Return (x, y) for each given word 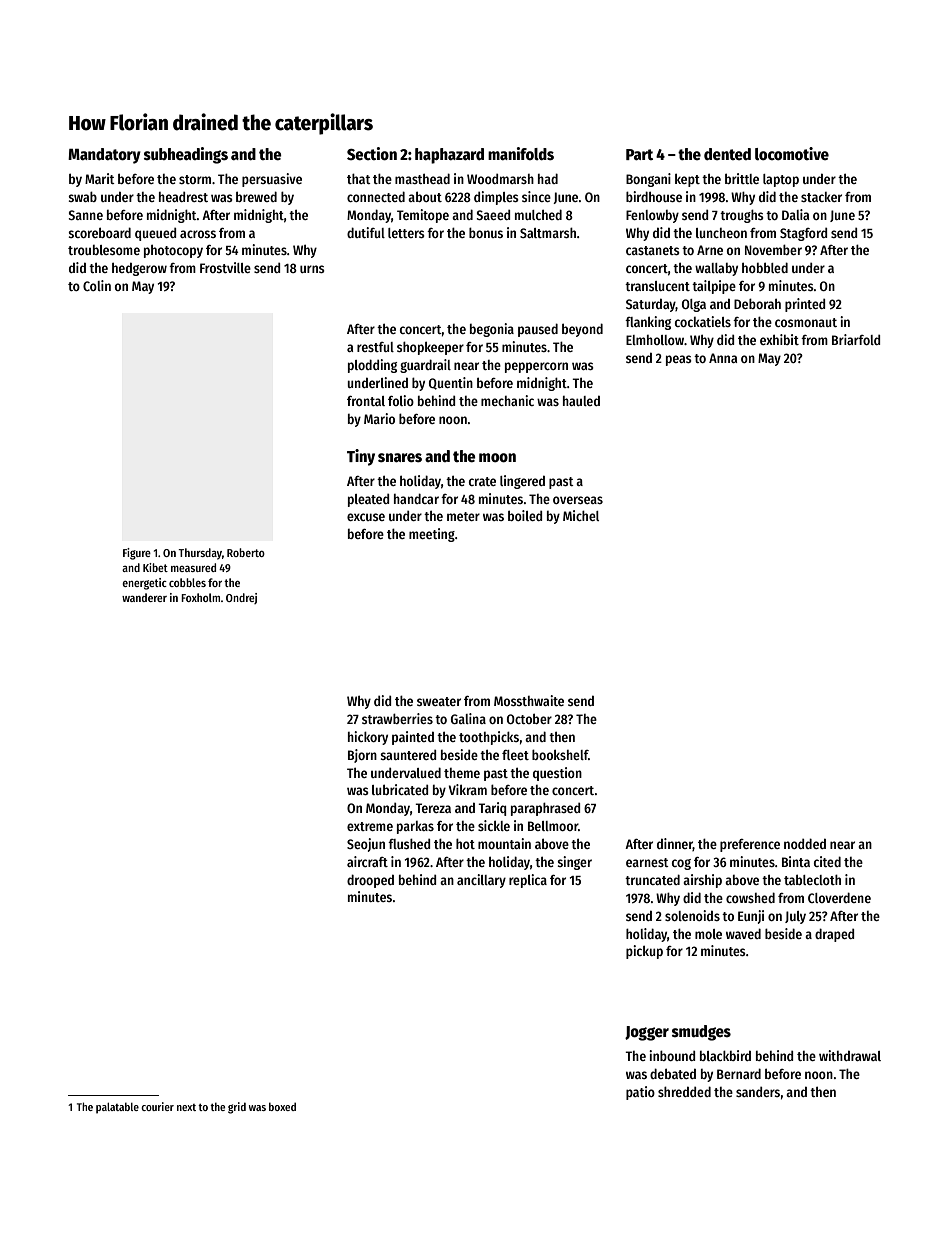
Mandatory (104, 156)
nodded (805, 843)
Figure (137, 554)
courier (157, 1106)
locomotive (792, 153)
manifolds (521, 153)
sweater (439, 701)
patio (640, 1093)
